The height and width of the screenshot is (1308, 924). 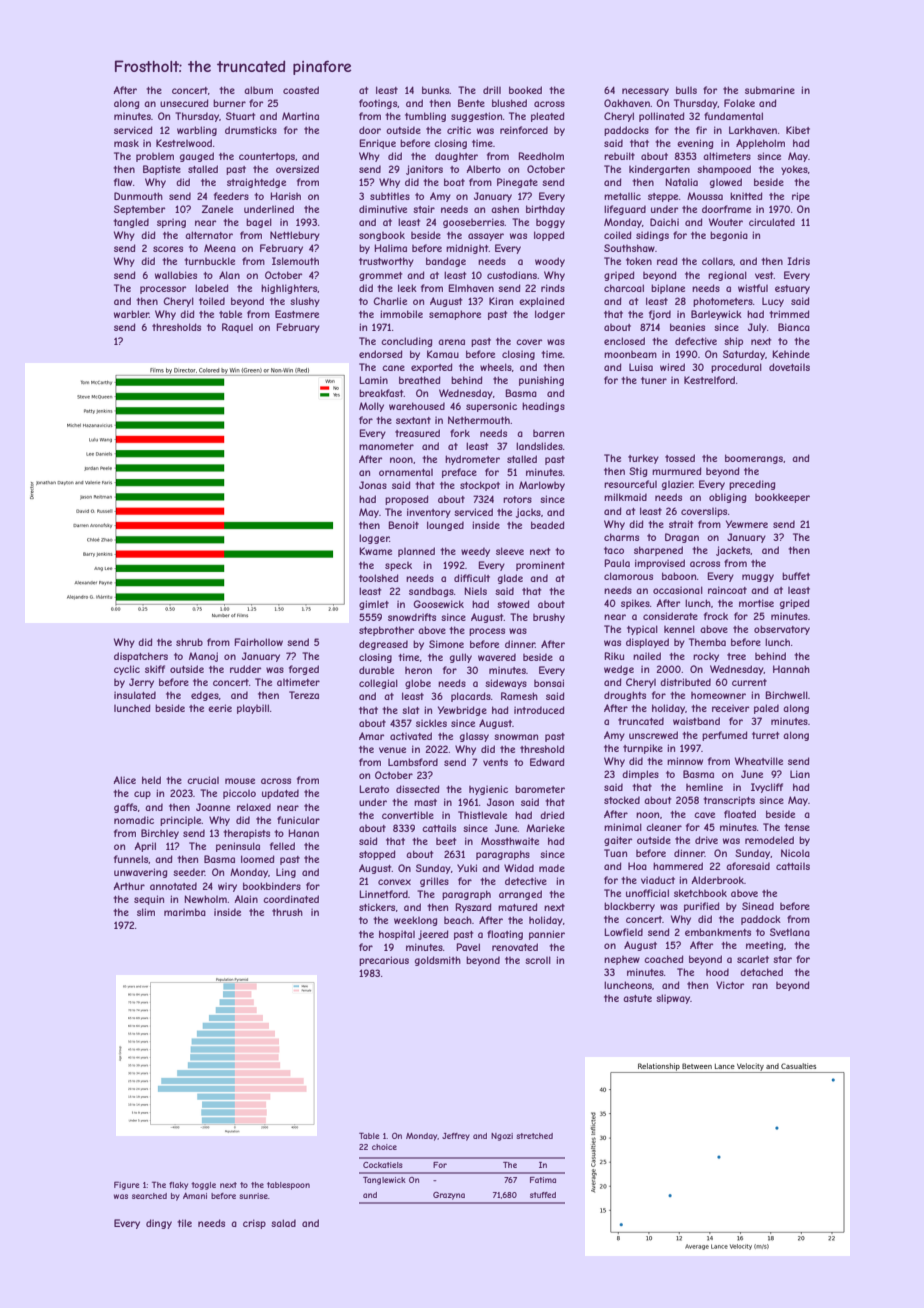 I want to click on preface, so click(x=459, y=473).
